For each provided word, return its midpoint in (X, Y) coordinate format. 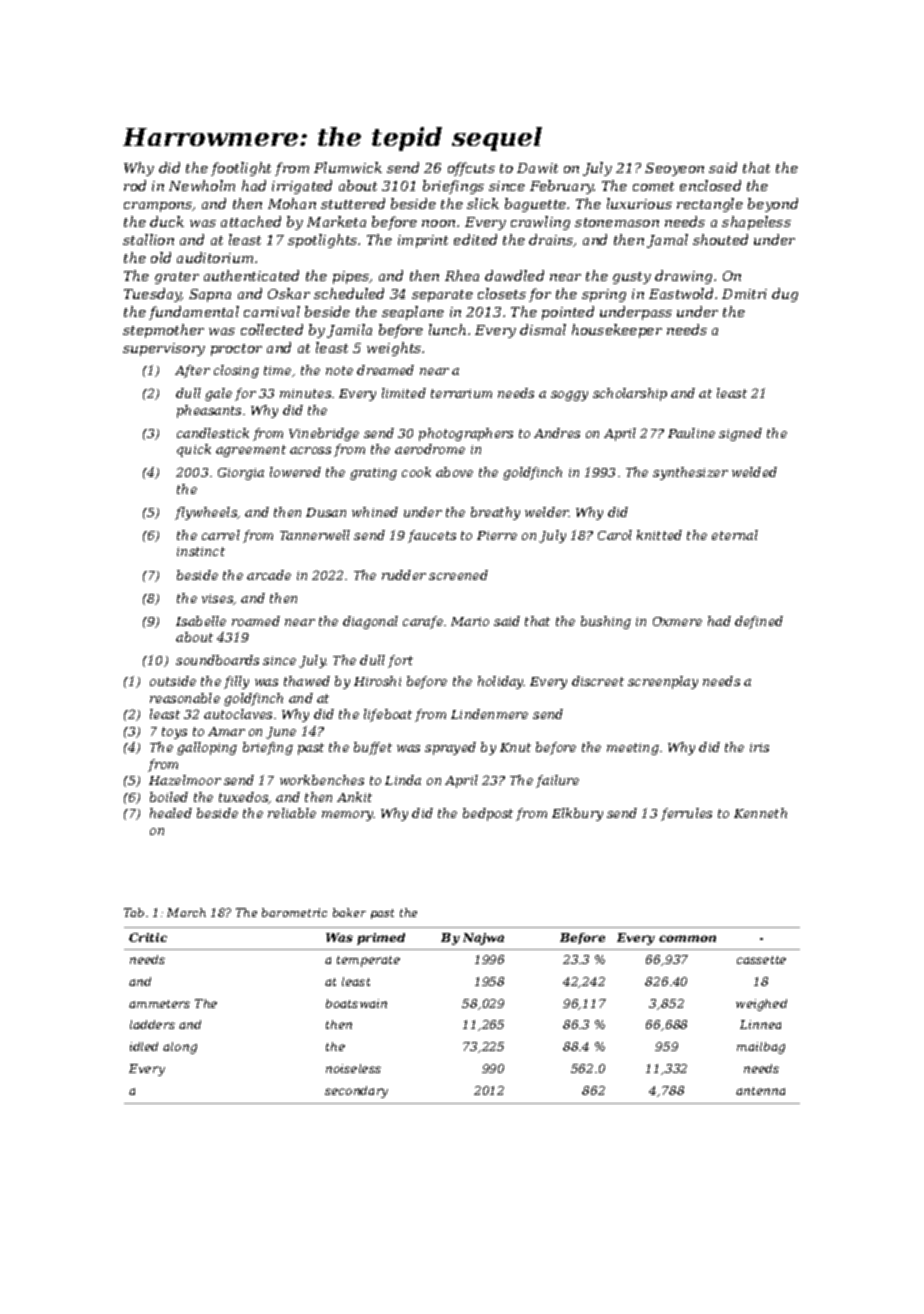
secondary (356, 1092)
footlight (241, 169)
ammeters (159, 1004)
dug (785, 295)
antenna (760, 1091)
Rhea (462, 275)
